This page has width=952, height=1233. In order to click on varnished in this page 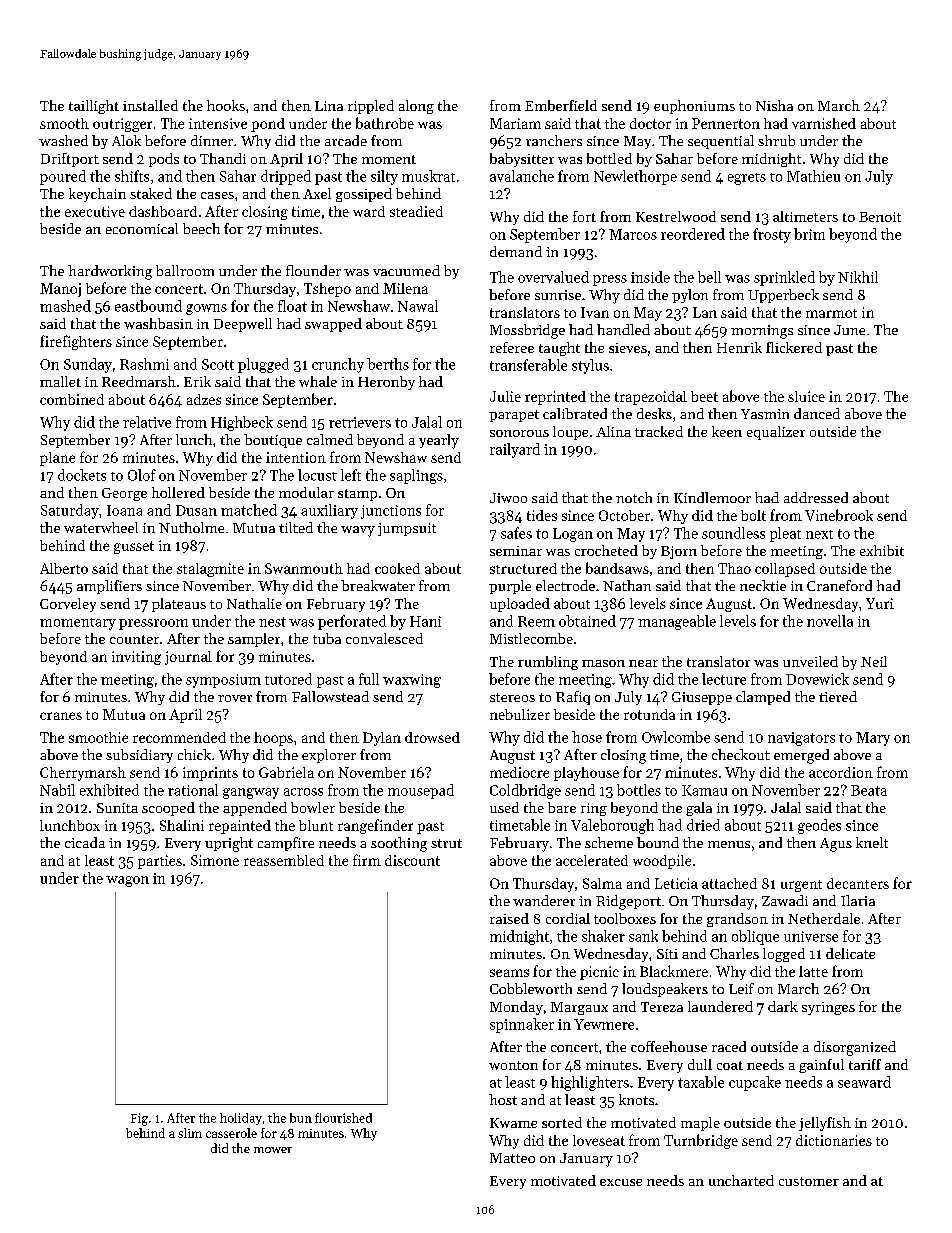, I will do `click(824, 123)`.
